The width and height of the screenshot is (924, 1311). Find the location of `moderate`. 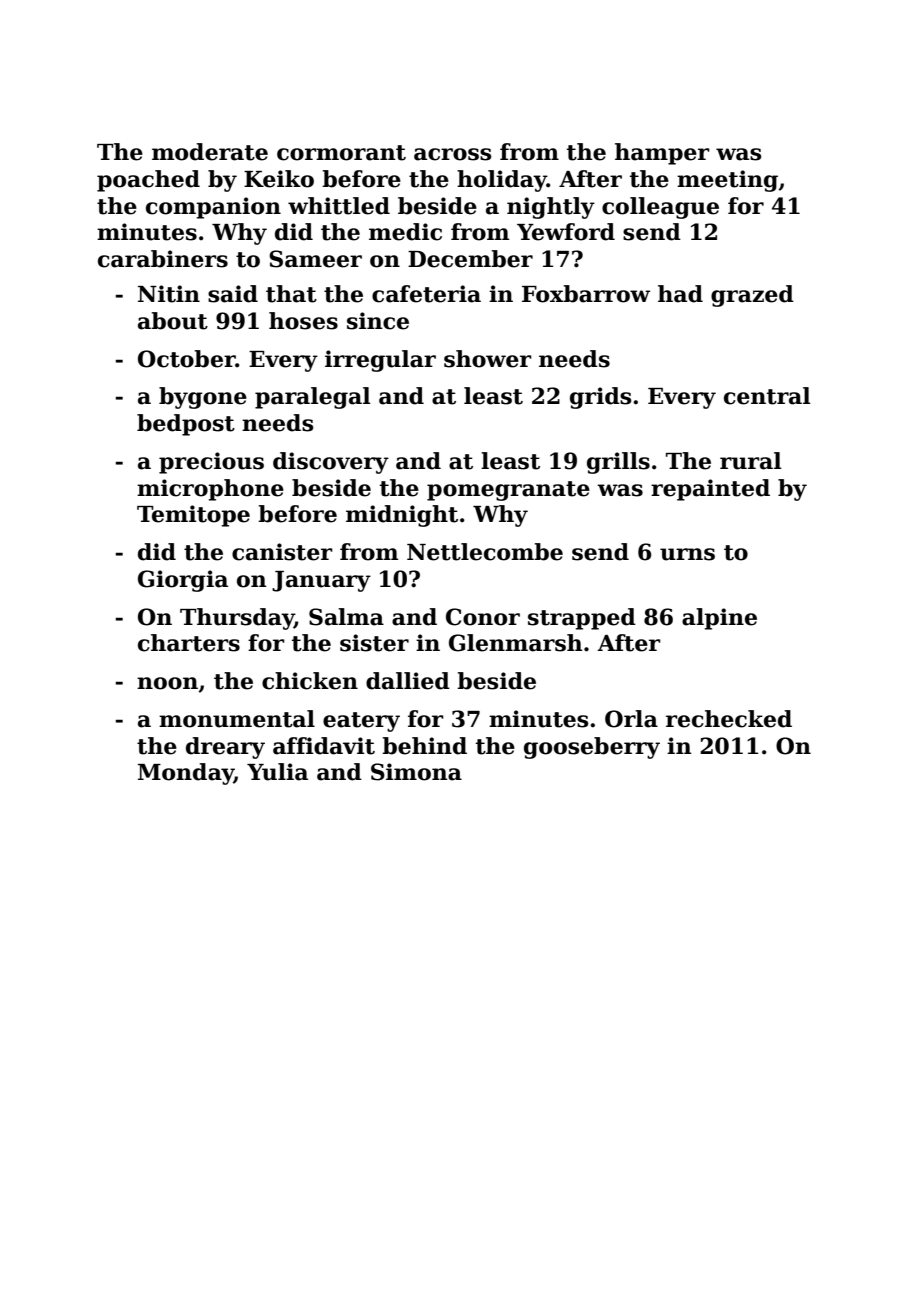

moderate is located at coordinates (210, 152).
